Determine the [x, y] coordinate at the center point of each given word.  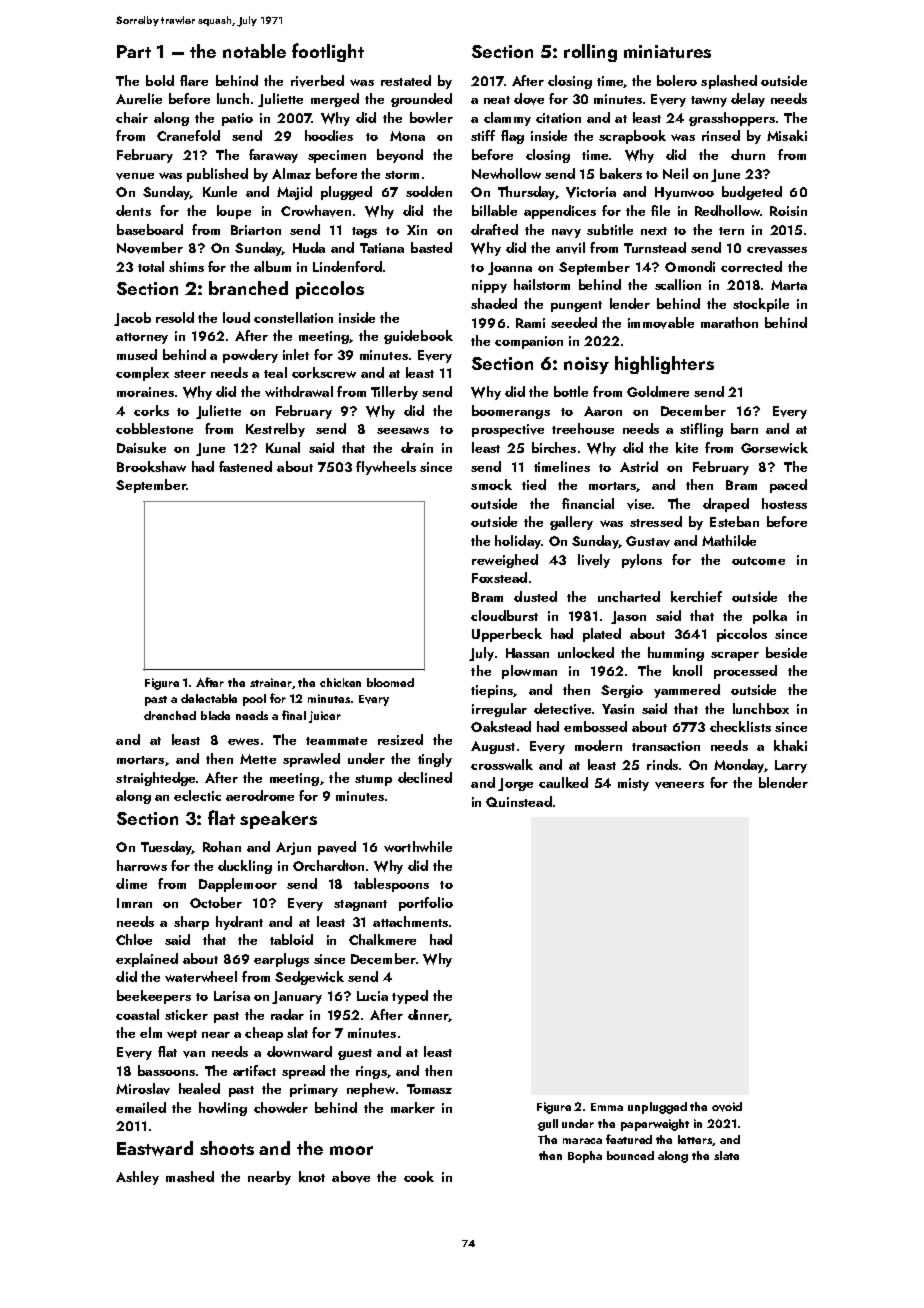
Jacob [132, 319]
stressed [656, 521]
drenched [170, 715]
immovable [661, 323]
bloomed [390, 682]
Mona [407, 136]
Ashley [137, 1178]
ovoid [727, 1107]
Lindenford [347, 266]
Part [134, 51]
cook [419, 1176]
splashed [729, 82]
